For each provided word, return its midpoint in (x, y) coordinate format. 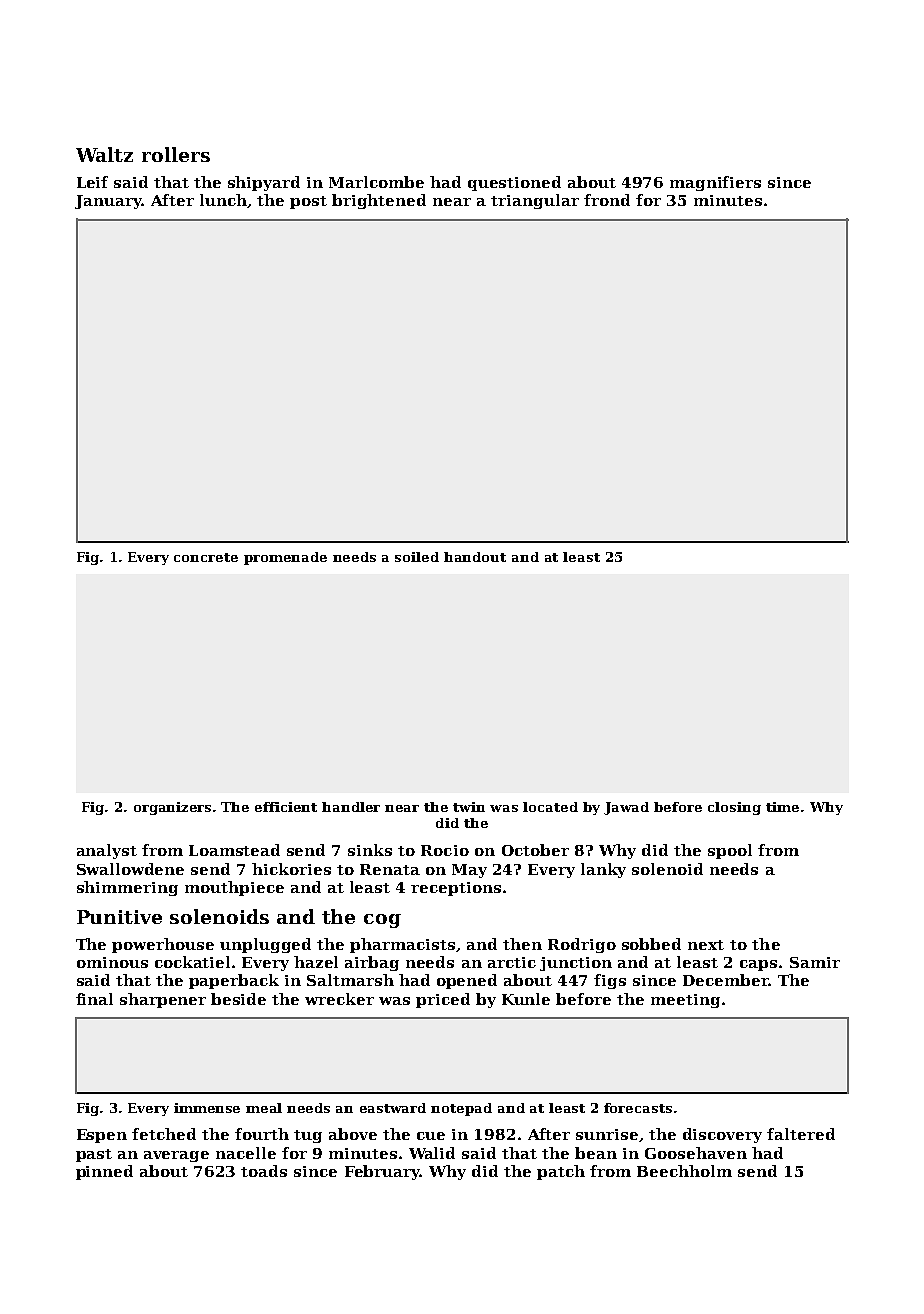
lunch (223, 200)
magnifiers (715, 183)
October (535, 850)
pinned (104, 1172)
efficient (286, 807)
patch (561, 1172)
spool (730, 851)
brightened (379, 201)
